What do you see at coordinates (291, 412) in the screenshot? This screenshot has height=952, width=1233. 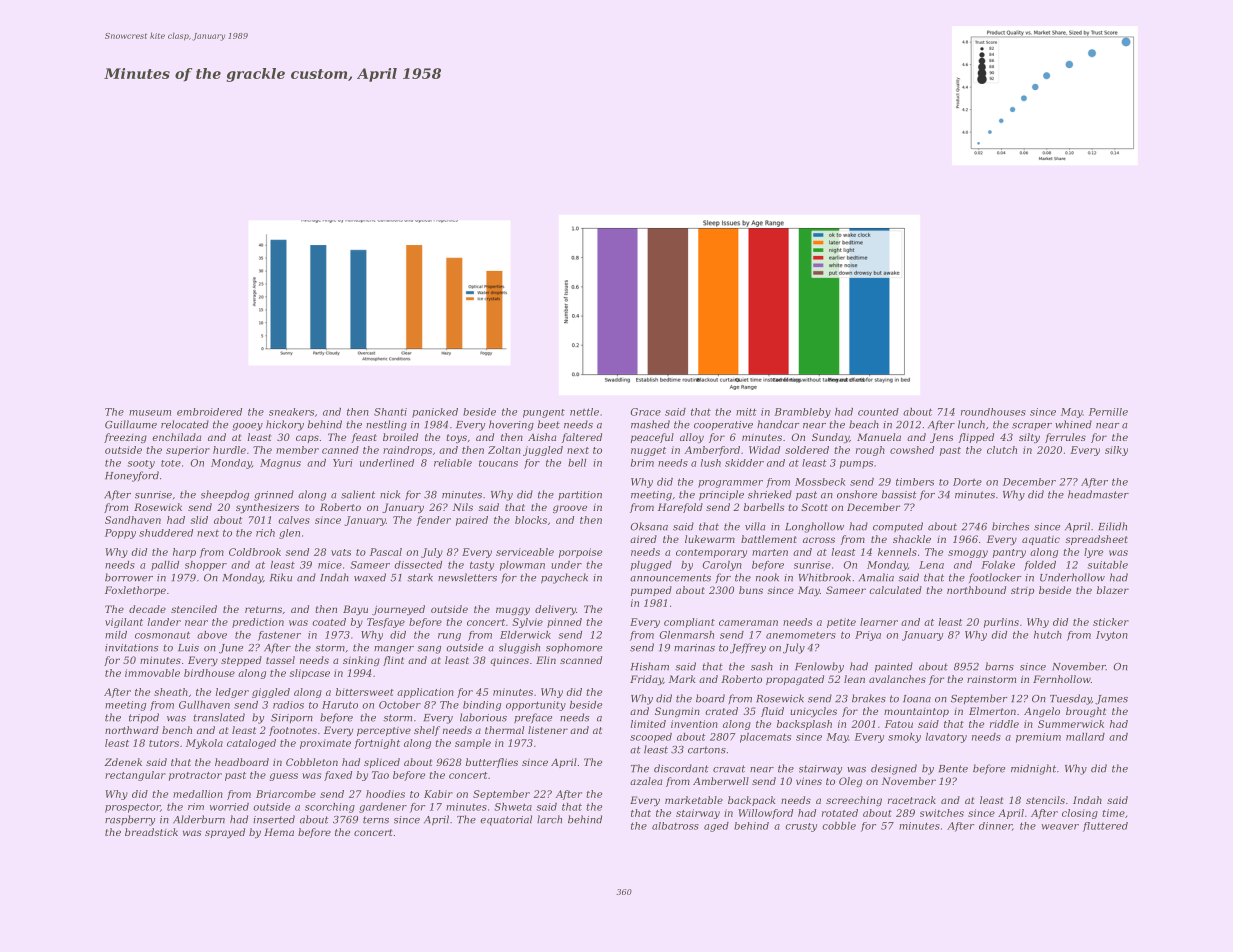 I see `sneakers` at bounding box center [291, 412].
